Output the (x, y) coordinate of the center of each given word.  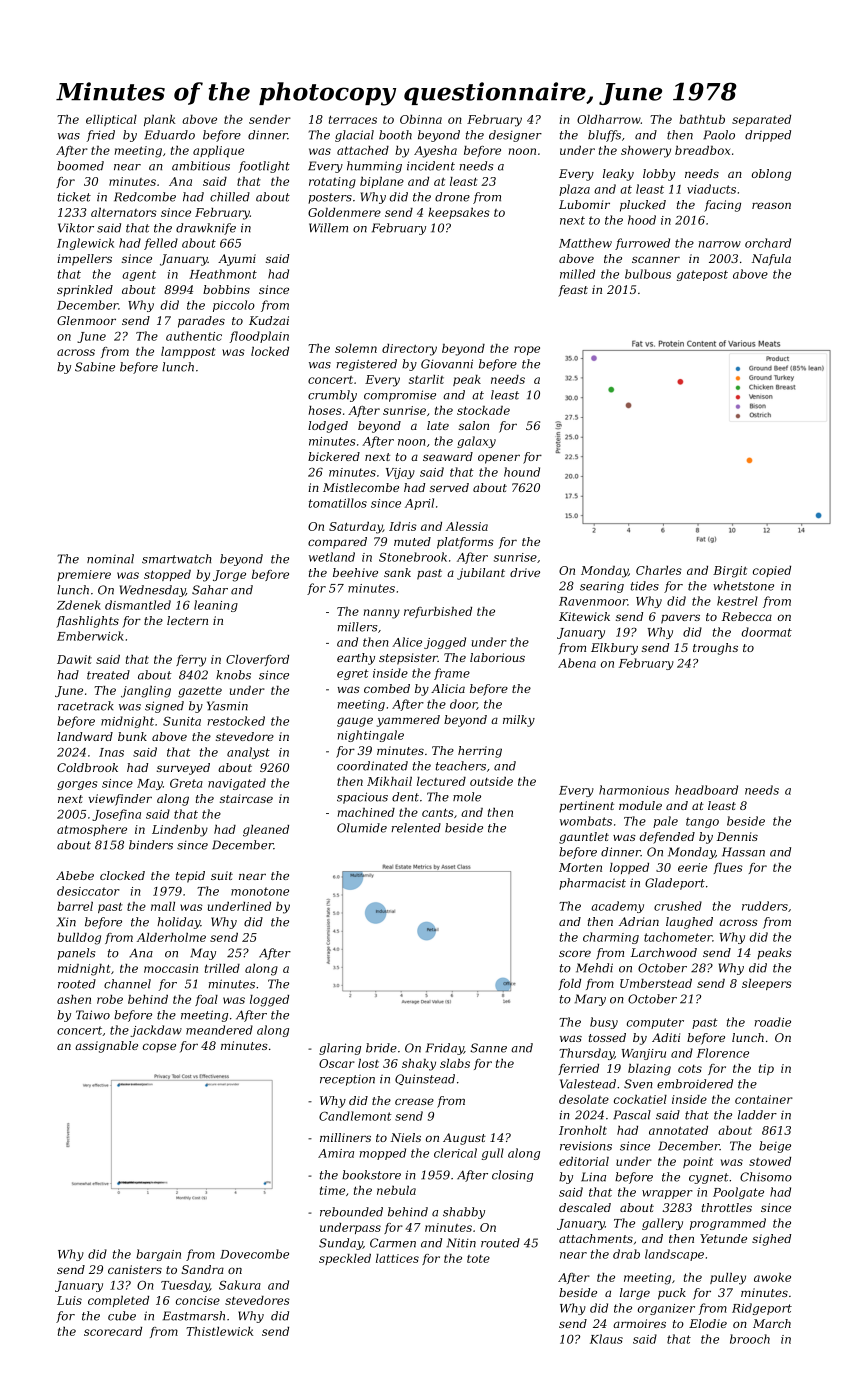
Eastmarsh (194, 1316)
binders (151, 845)
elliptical (111, 120)
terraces (353, 119)
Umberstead (656, 983)
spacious (362, 798)
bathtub (702, 119)
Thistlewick (220, 1331)
